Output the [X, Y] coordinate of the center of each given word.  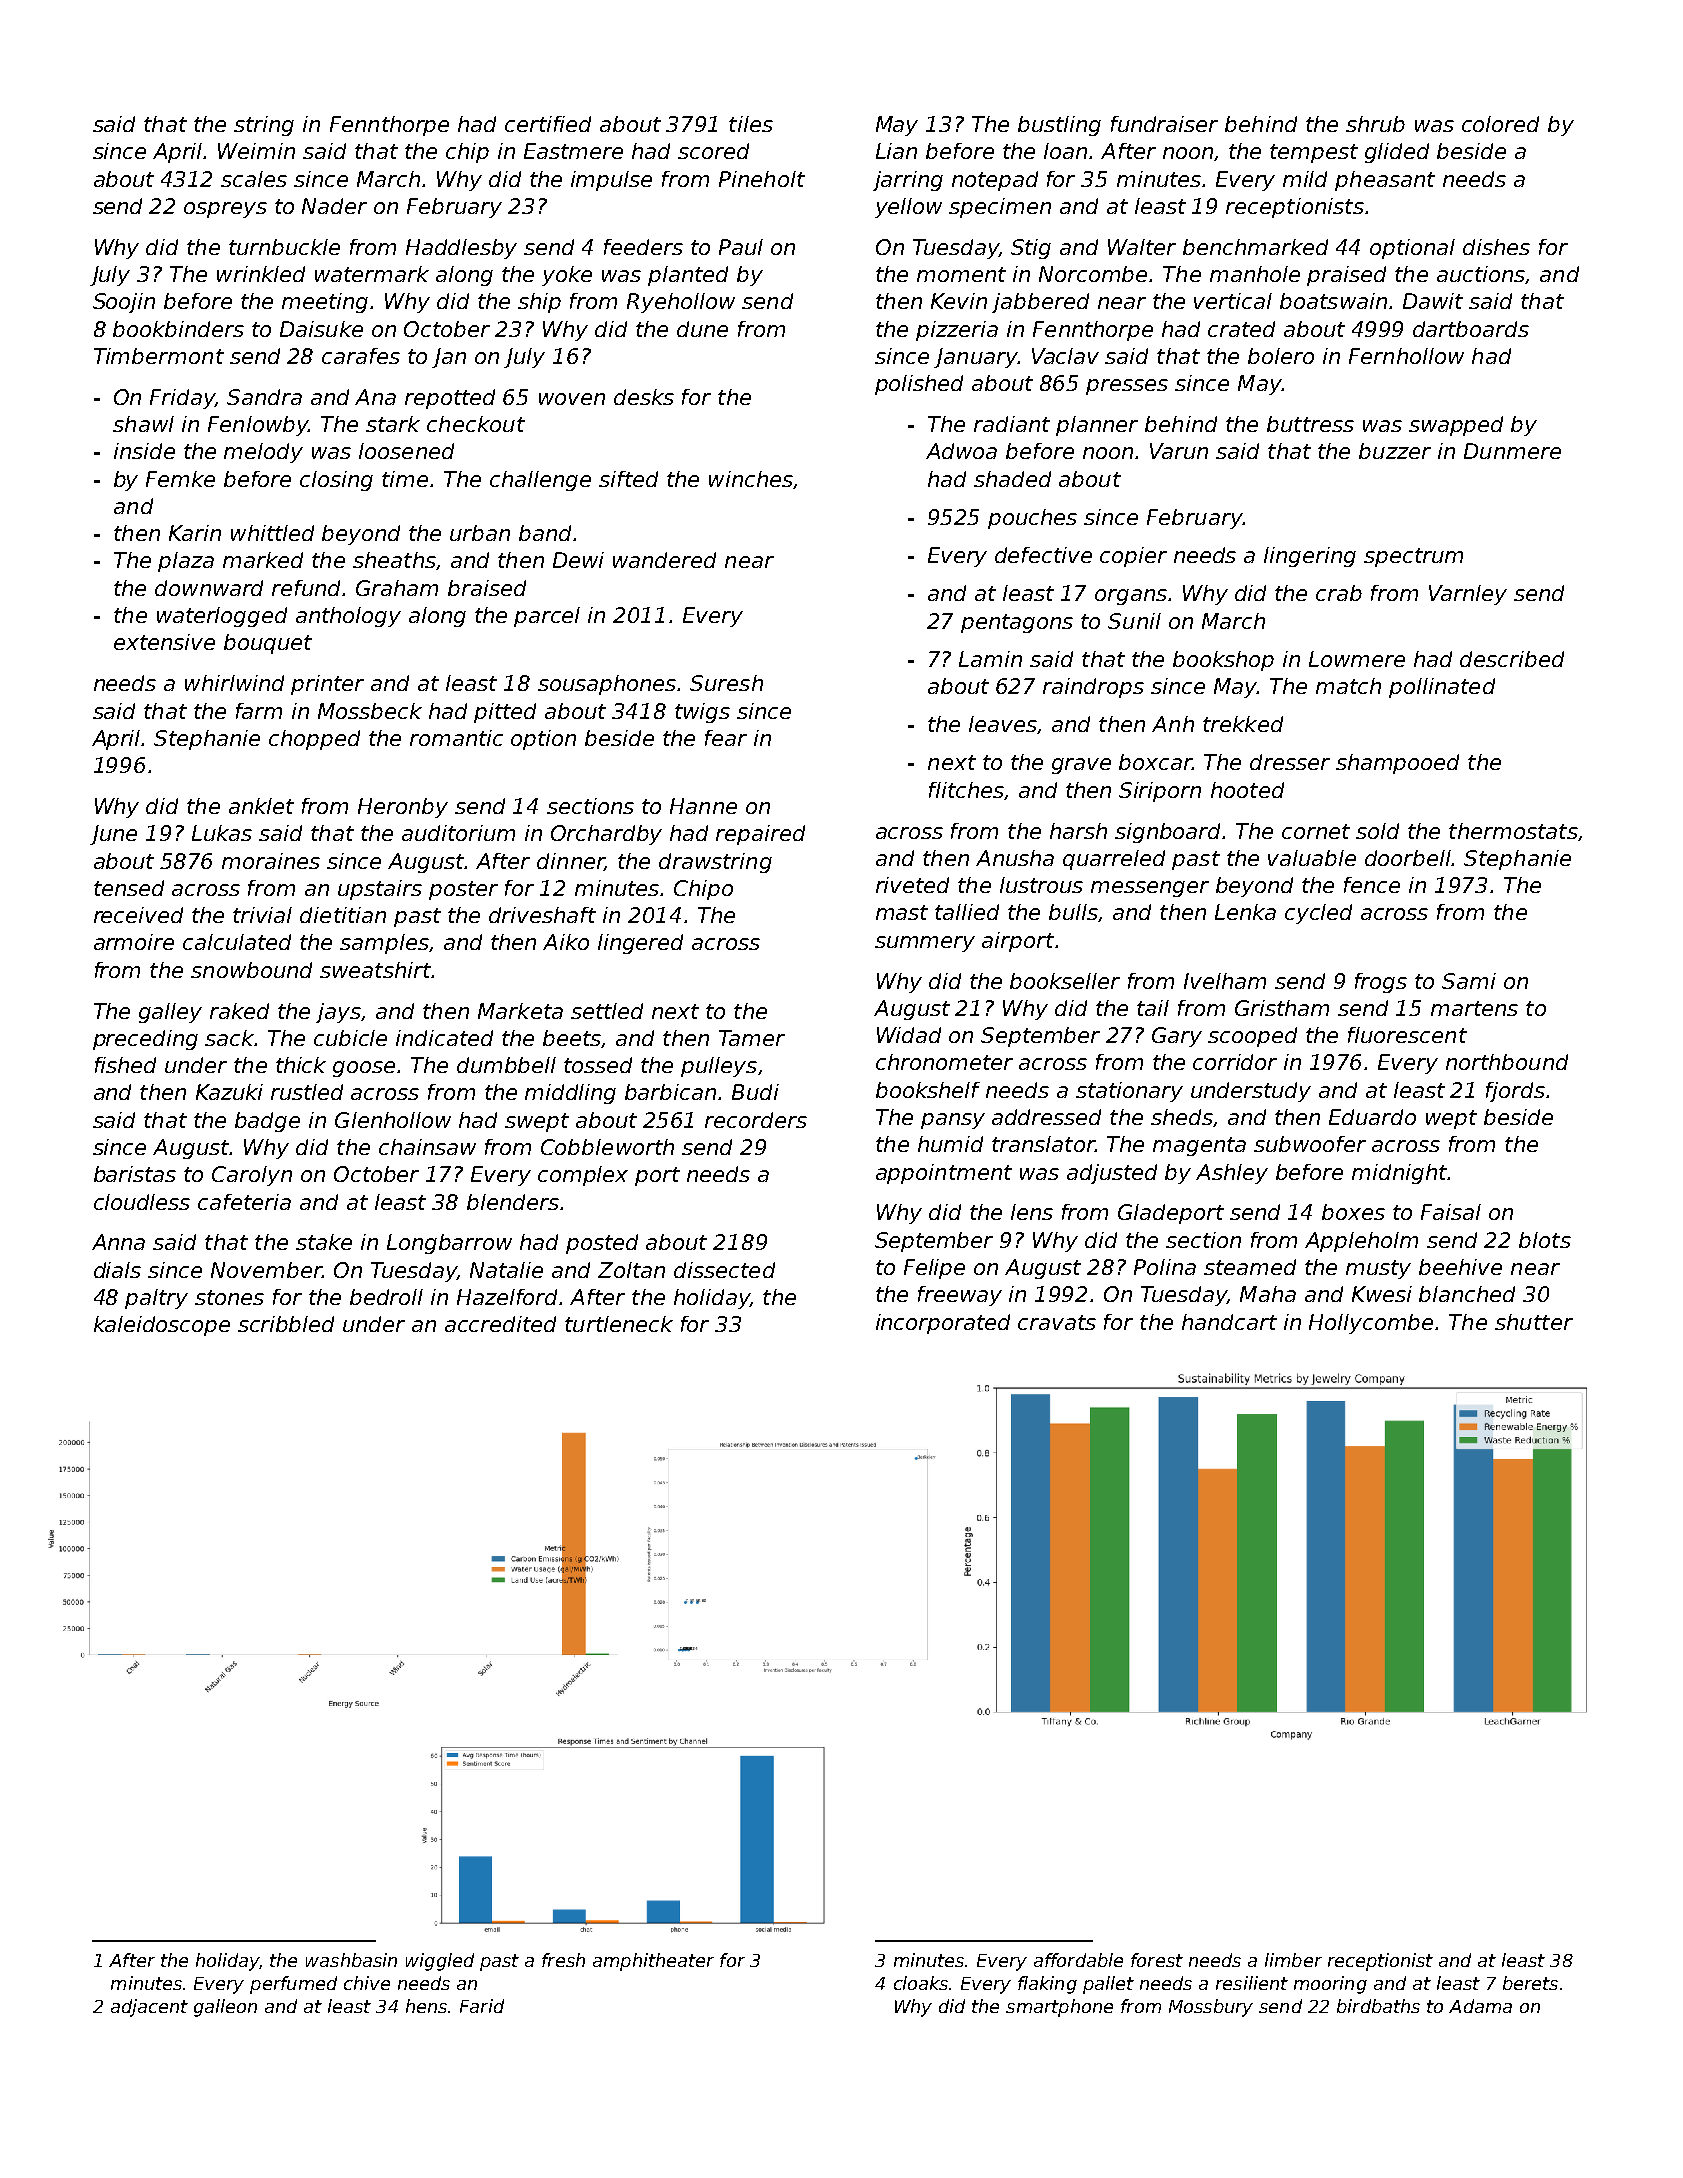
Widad [909, 1035]
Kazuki [229, 1092]
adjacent [149, 2008]
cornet [1316, 831]
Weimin [256, 151]
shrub [1375, 124]
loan [1065, 151]
